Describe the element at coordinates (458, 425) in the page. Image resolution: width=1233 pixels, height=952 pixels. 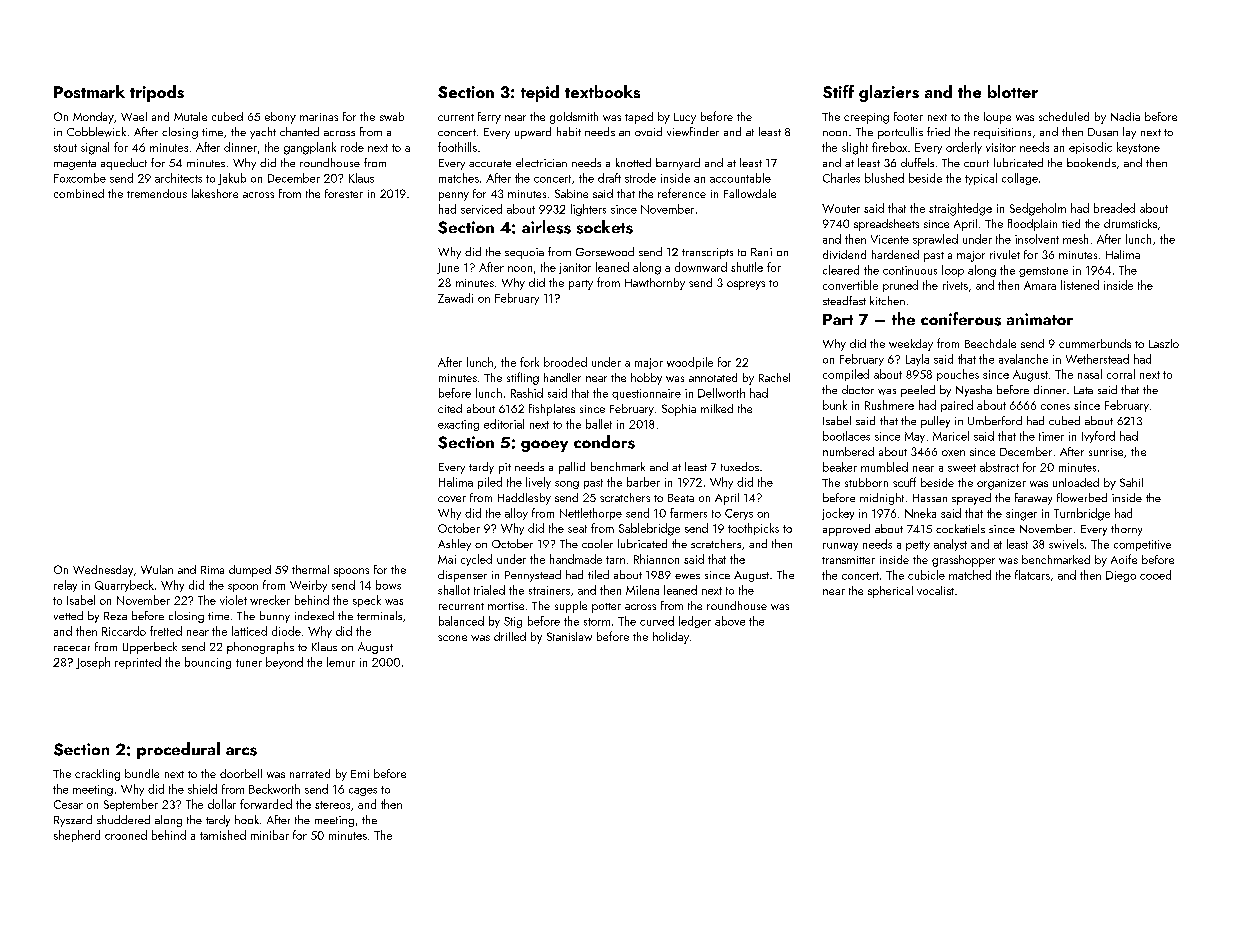
I see `exacting` at that location.
